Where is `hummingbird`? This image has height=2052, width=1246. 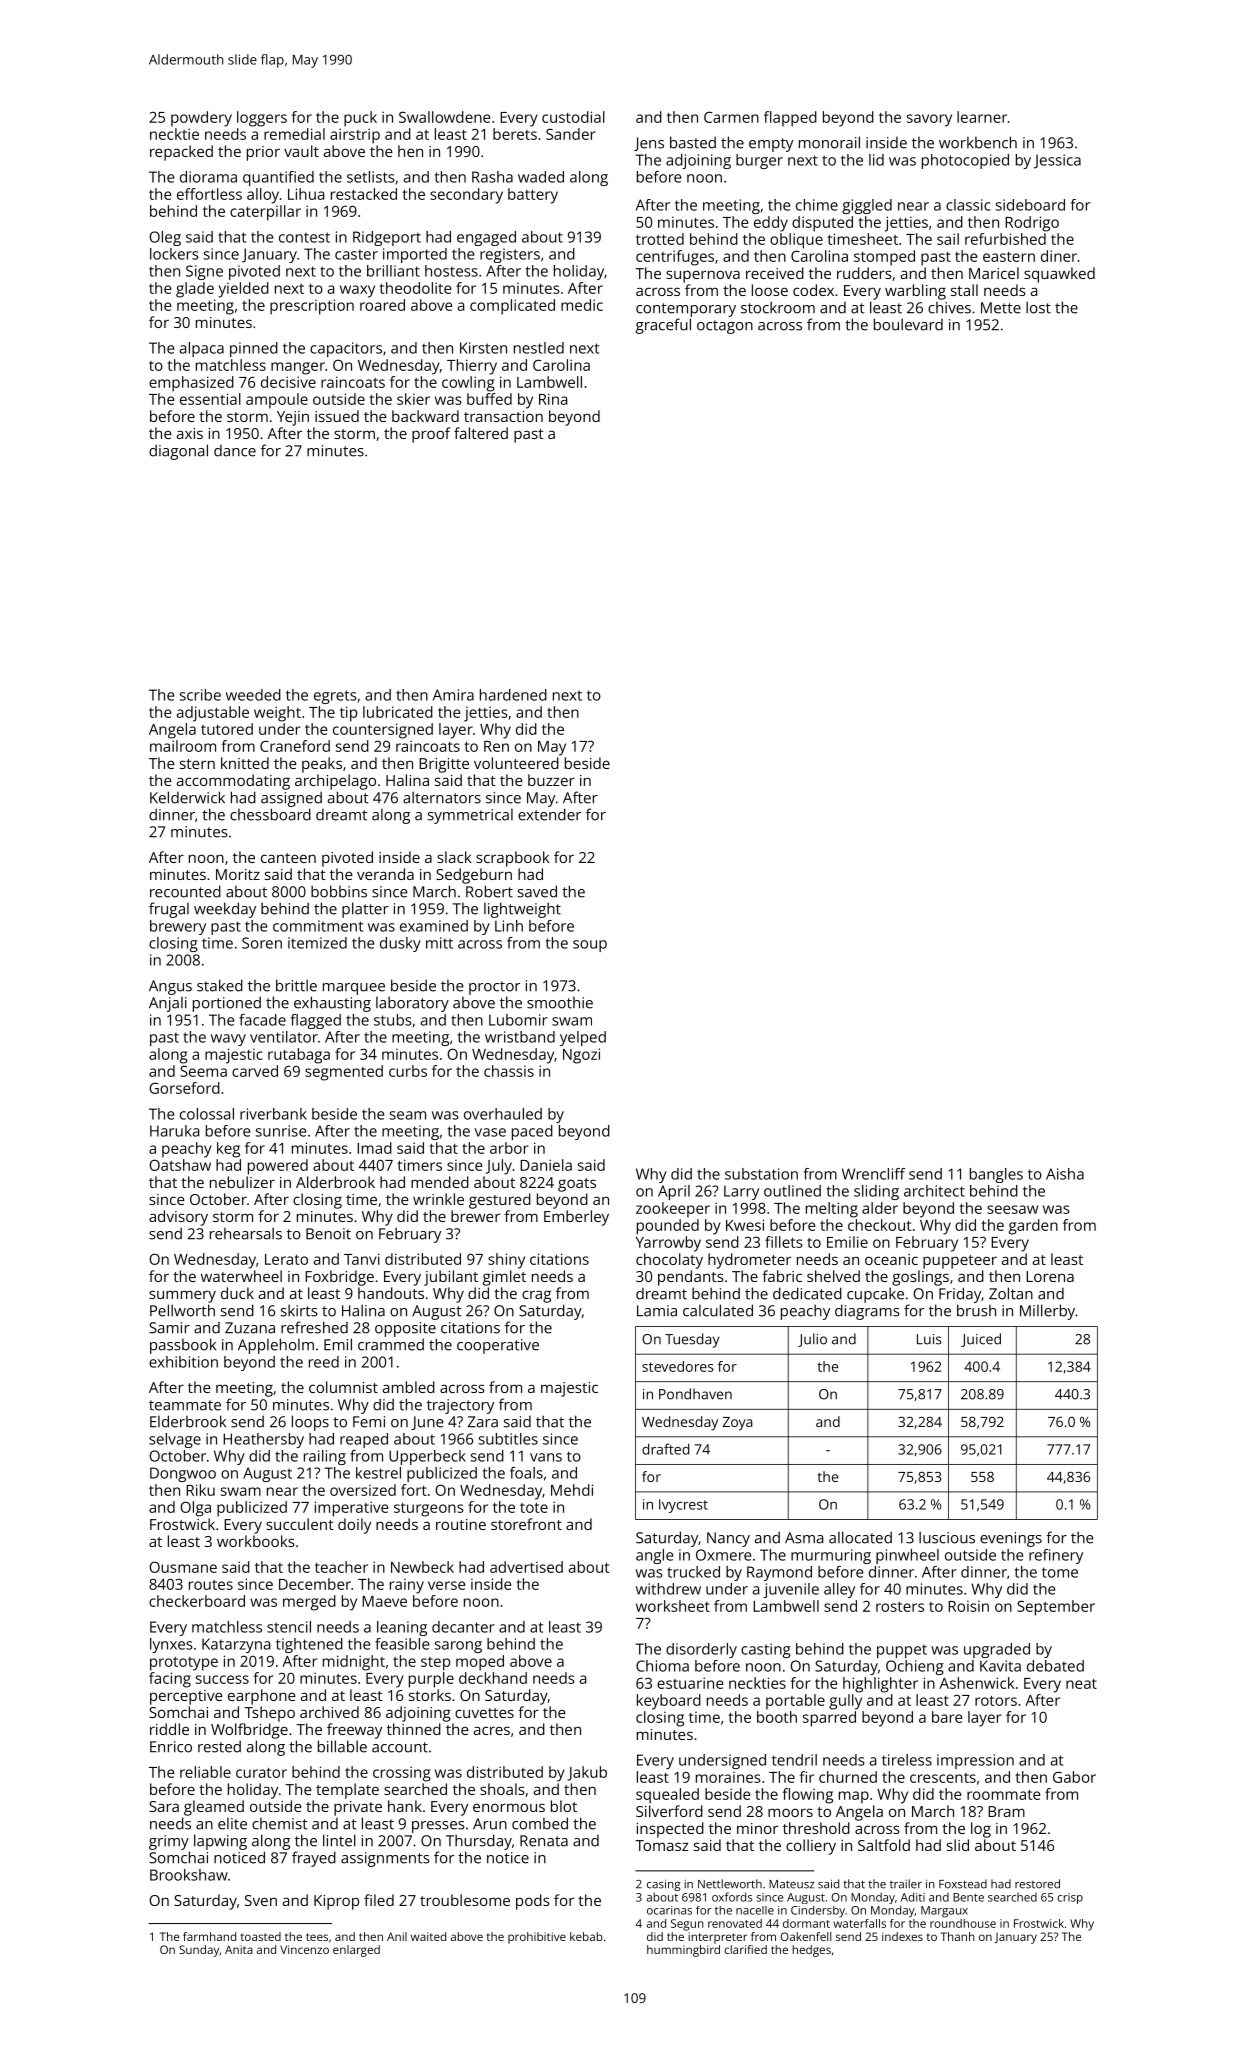 hummingbird is located at coordinates (683, 1951).
